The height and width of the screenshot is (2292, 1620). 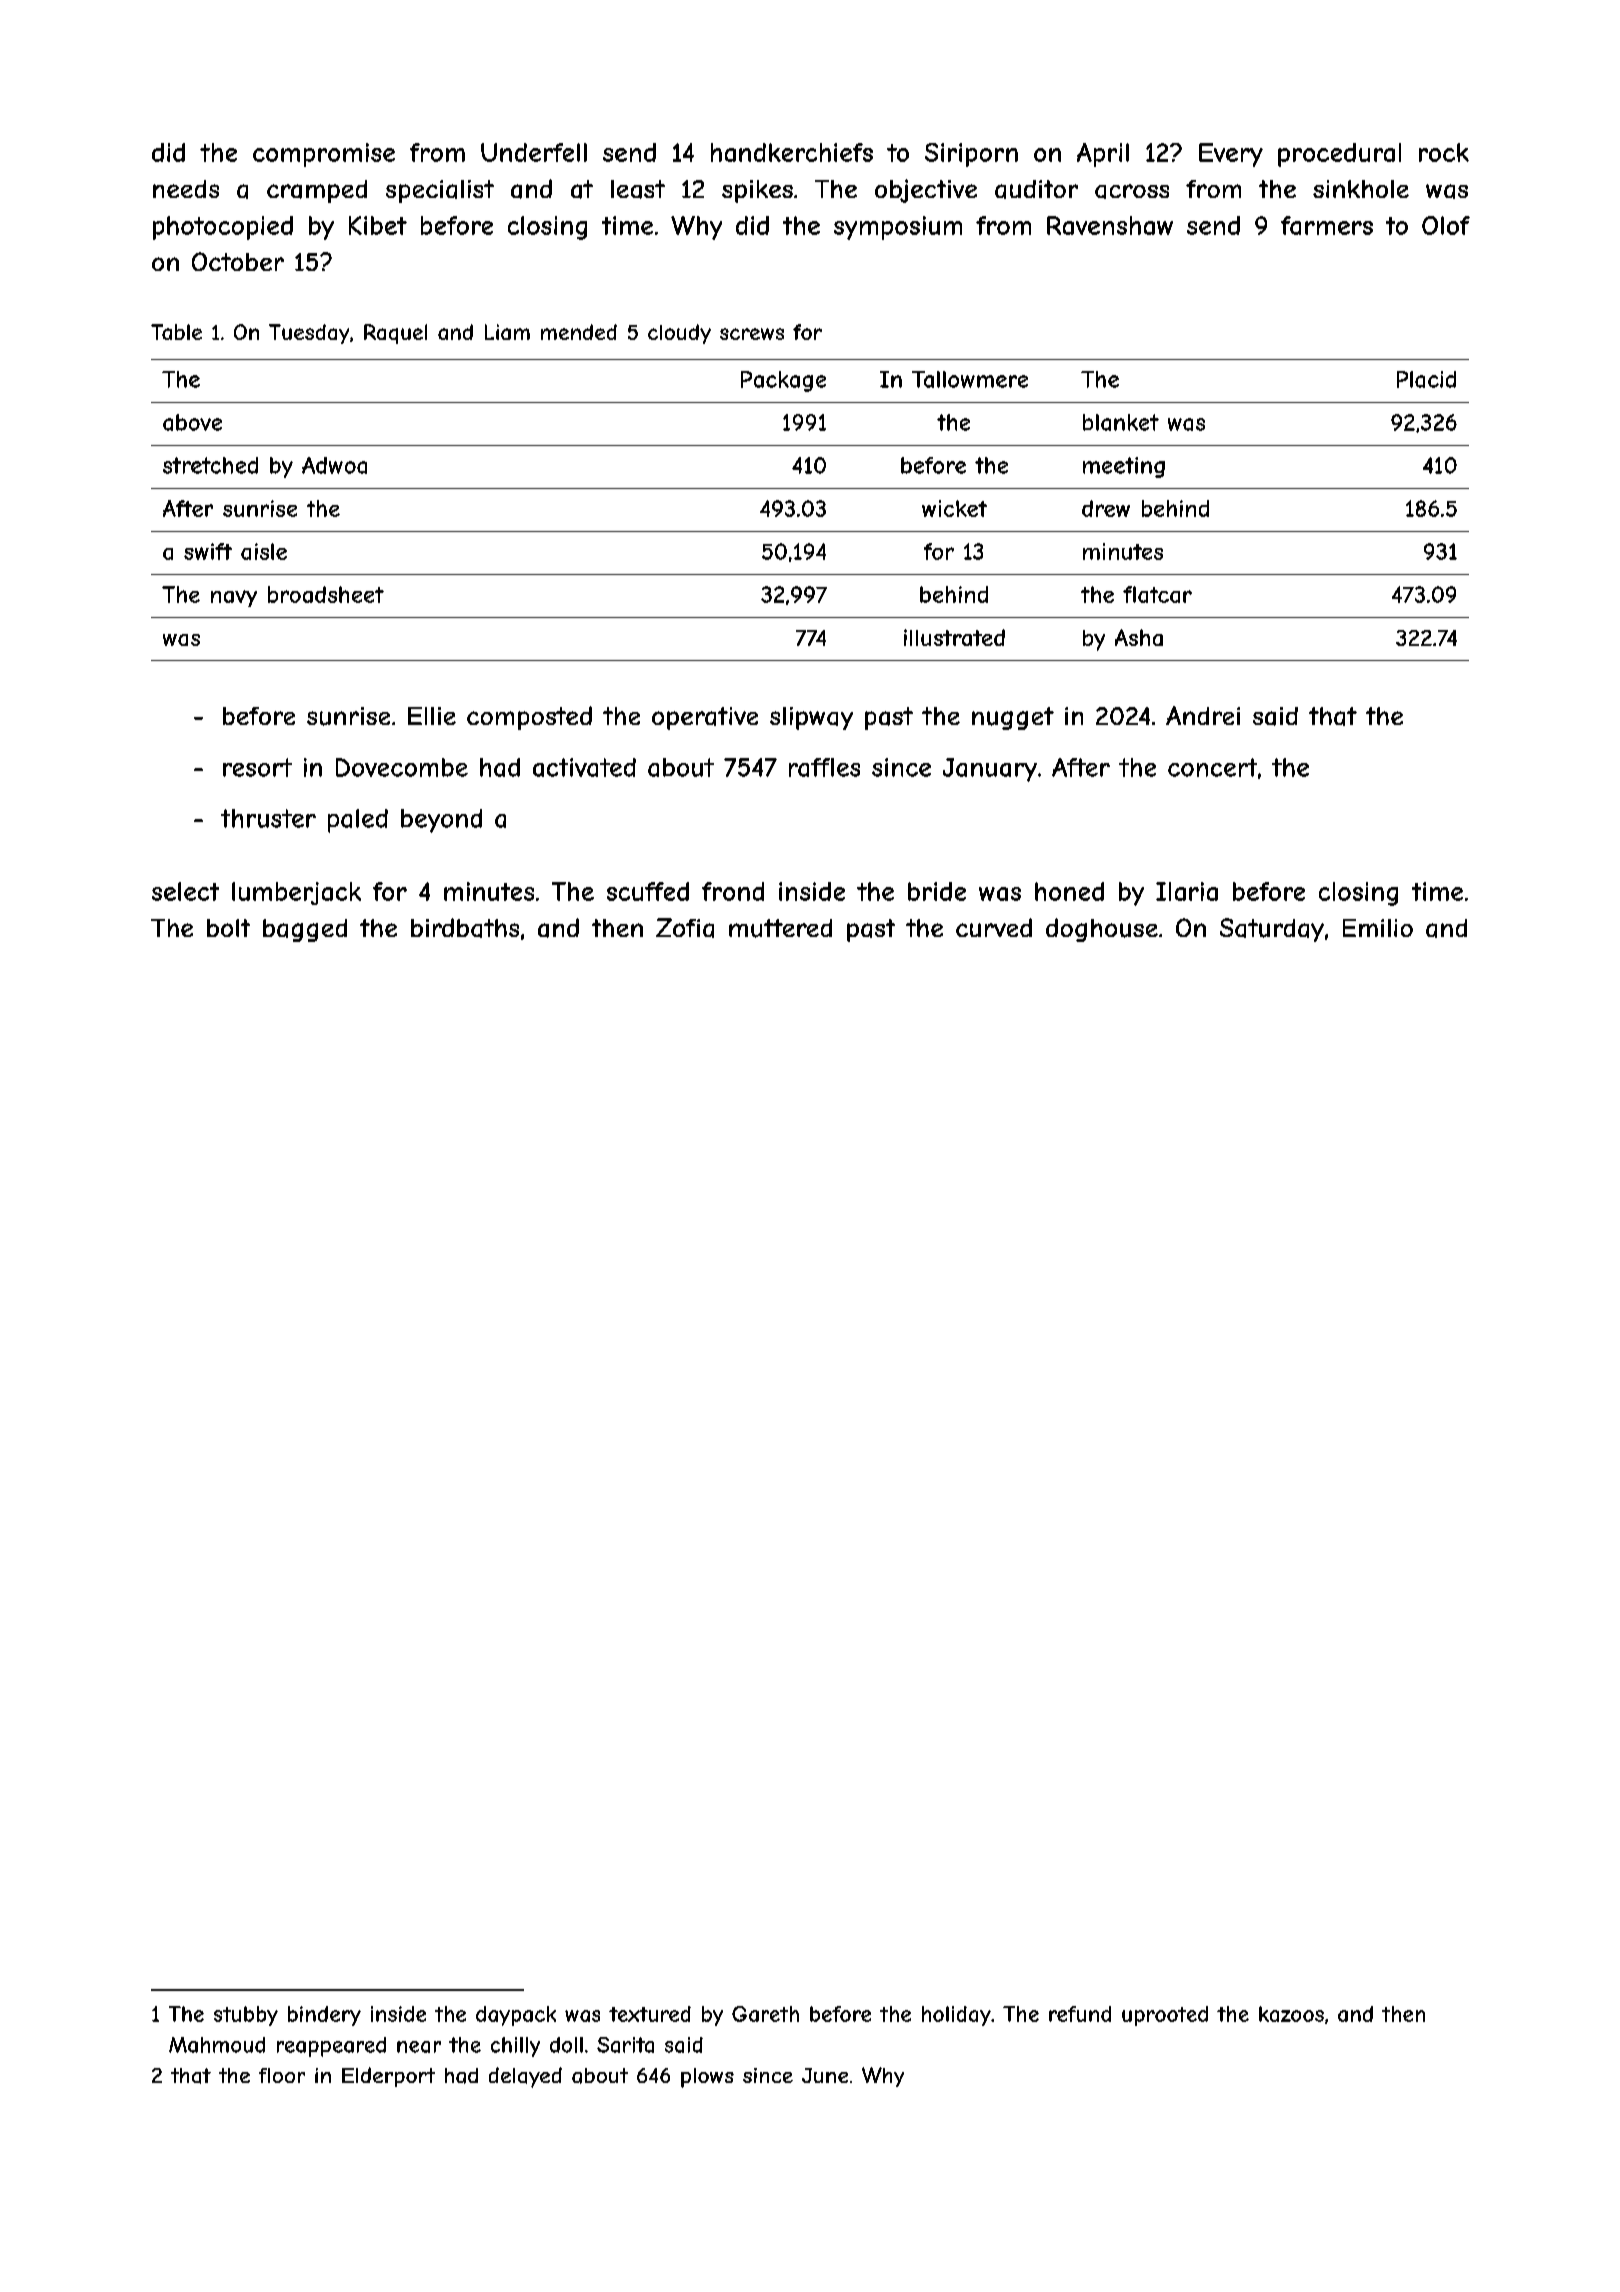 What do you see at coordinates (217, 2045) in the screenshot?
I see `Mahmoud` at bounding box center [217, 2045].
